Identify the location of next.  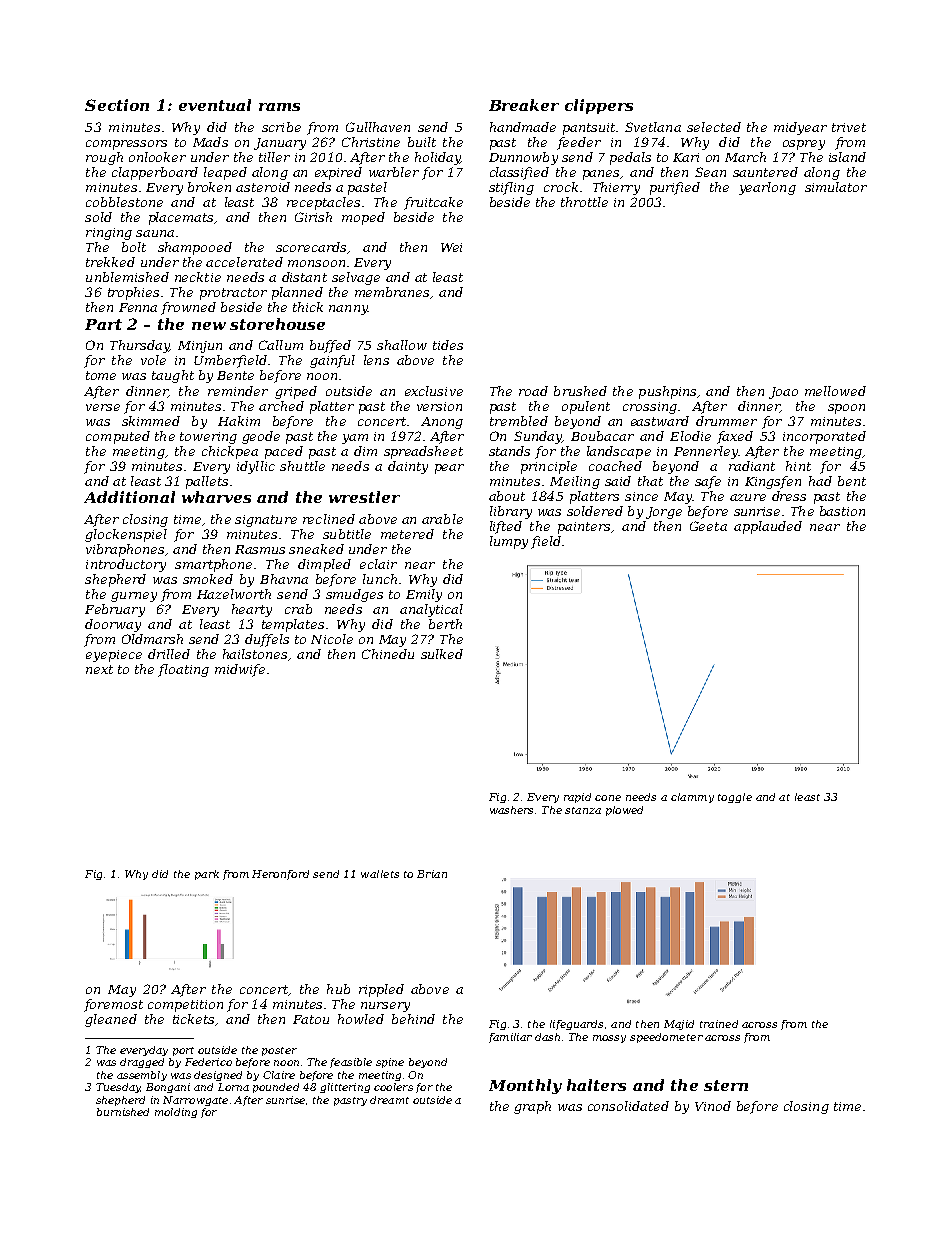
(99, 669).
